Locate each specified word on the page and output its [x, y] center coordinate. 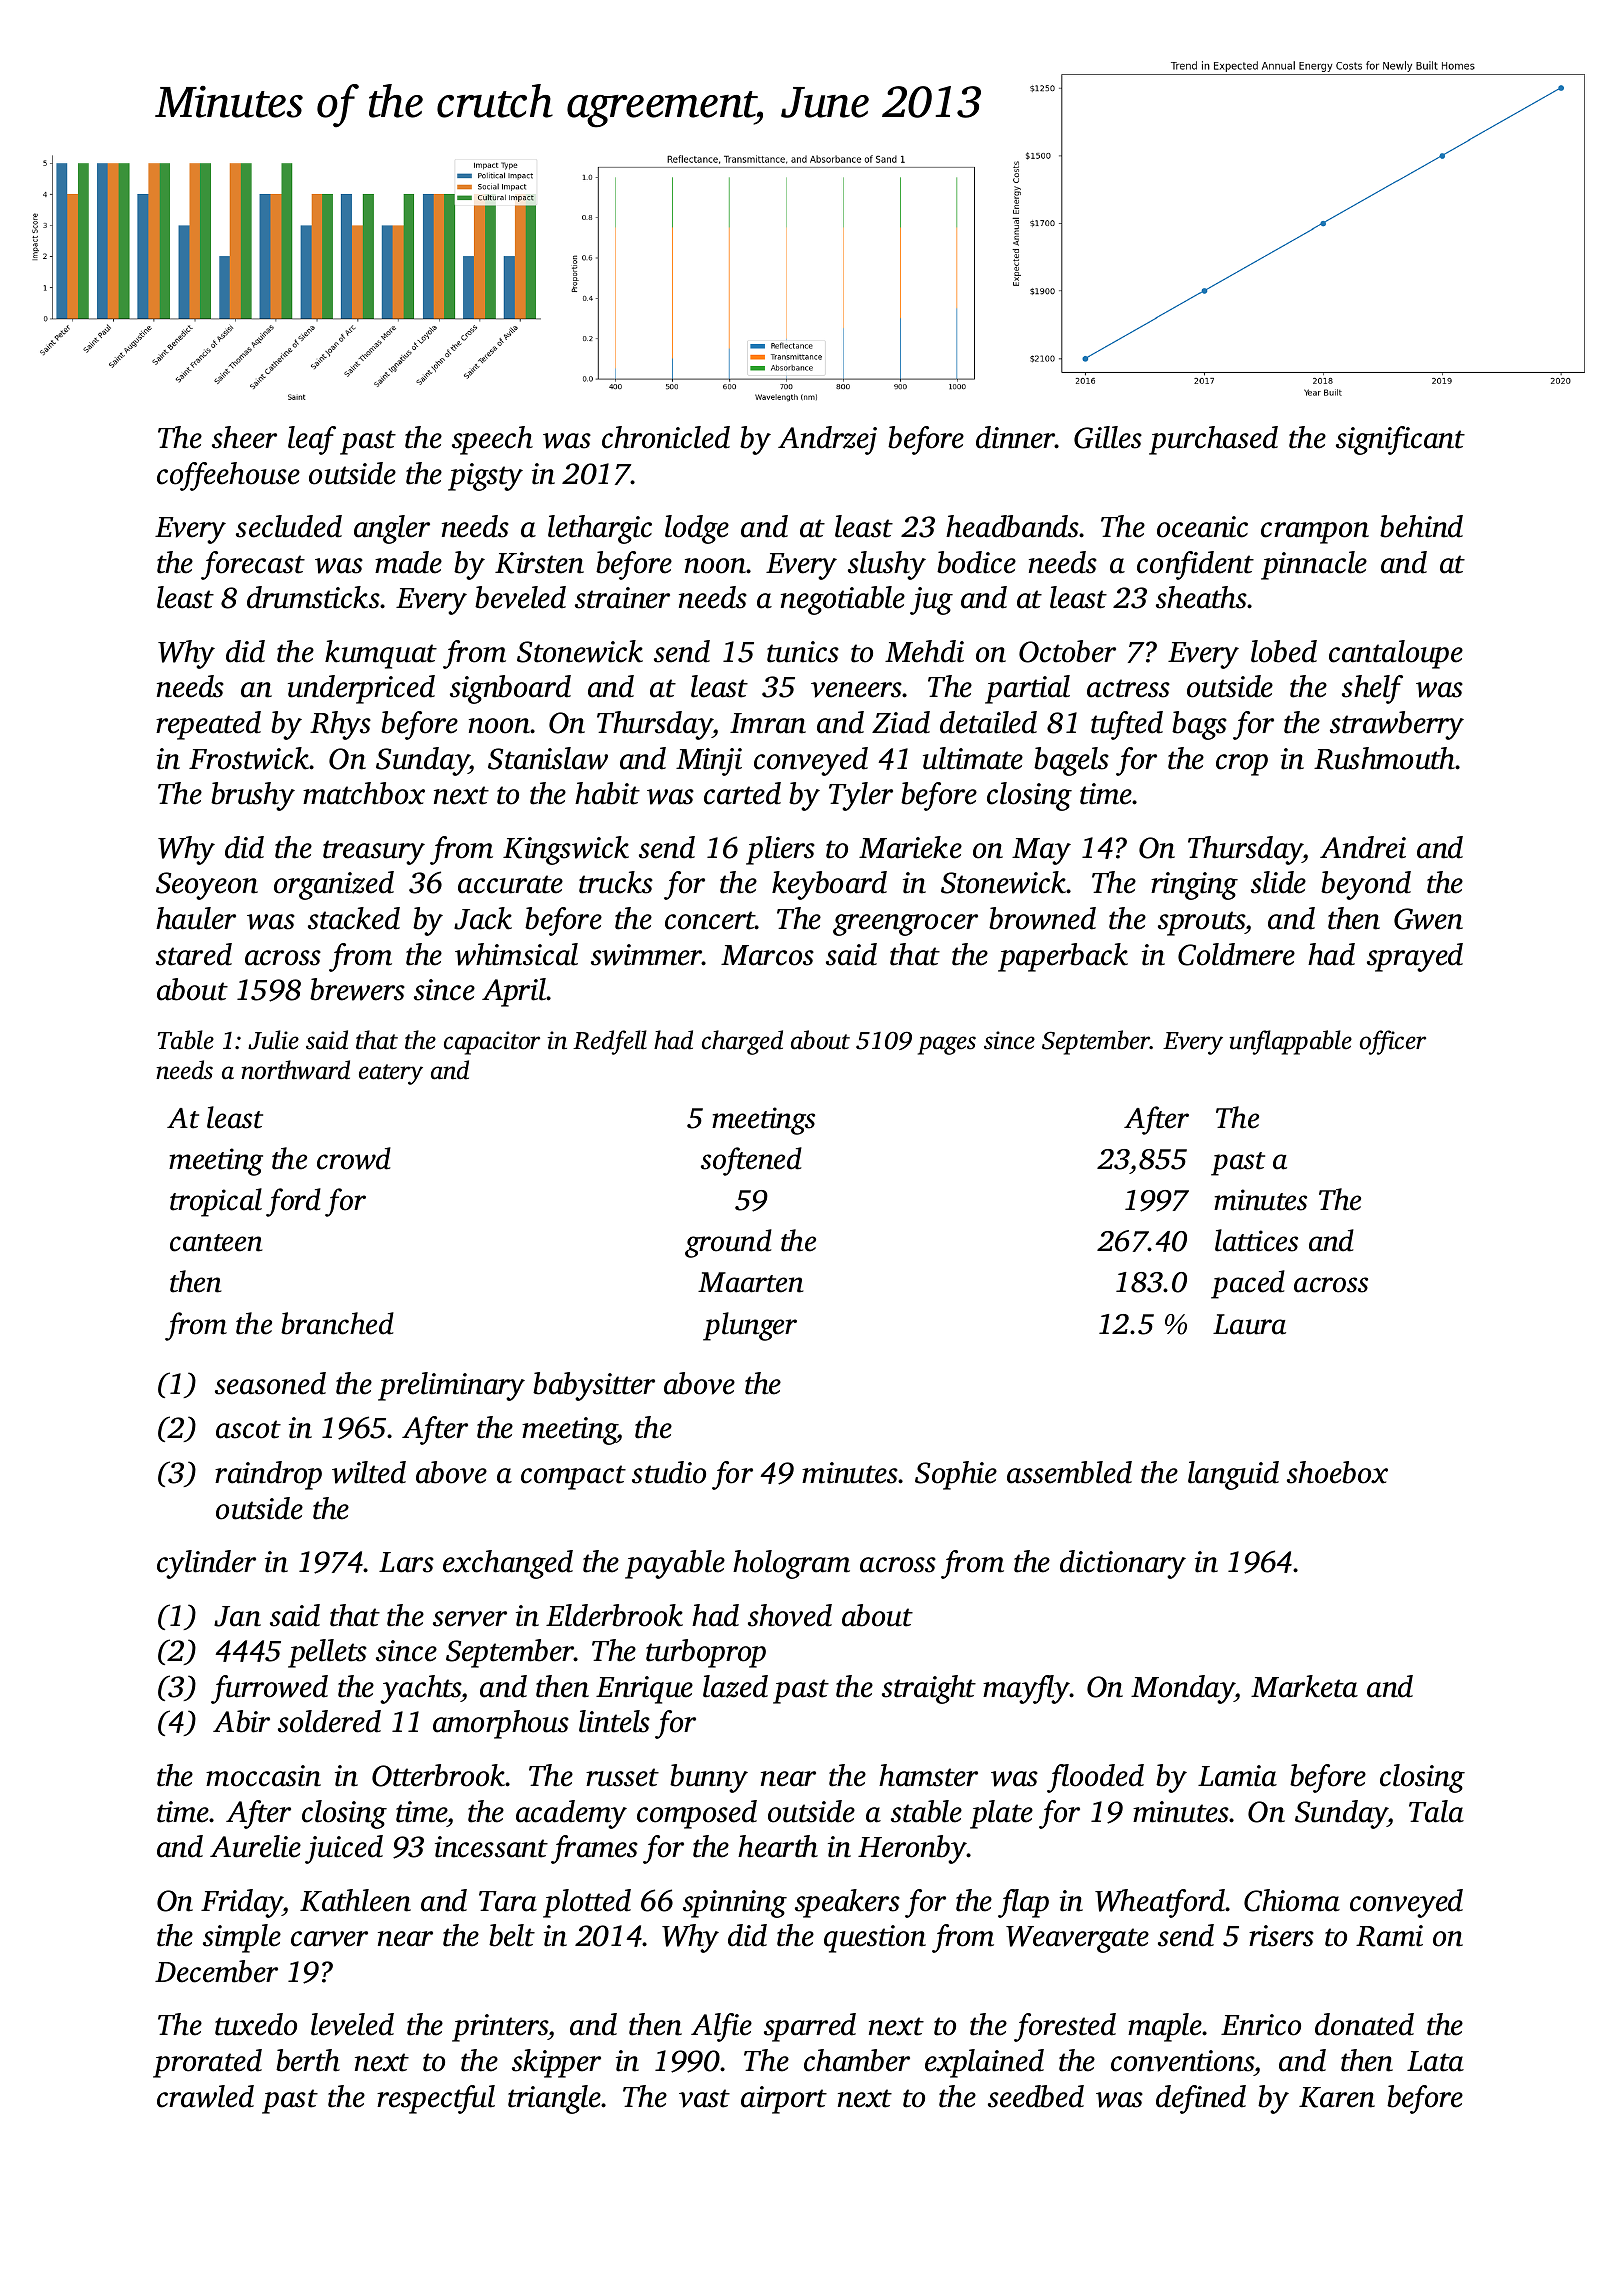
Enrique [644, 1690]
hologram [791, 1564]
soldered [329, 1721]
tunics [803, 652]
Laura [1249, 1324]
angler [392, 529]
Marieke [910, 847]
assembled [1069, 1472]
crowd [354, 1158]
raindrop [268, 1475]
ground [728, 1243]
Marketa [1304, 1686]
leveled [352, 2024]
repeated [208, 725]
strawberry [1397, 725]
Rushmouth [1385, 758]
